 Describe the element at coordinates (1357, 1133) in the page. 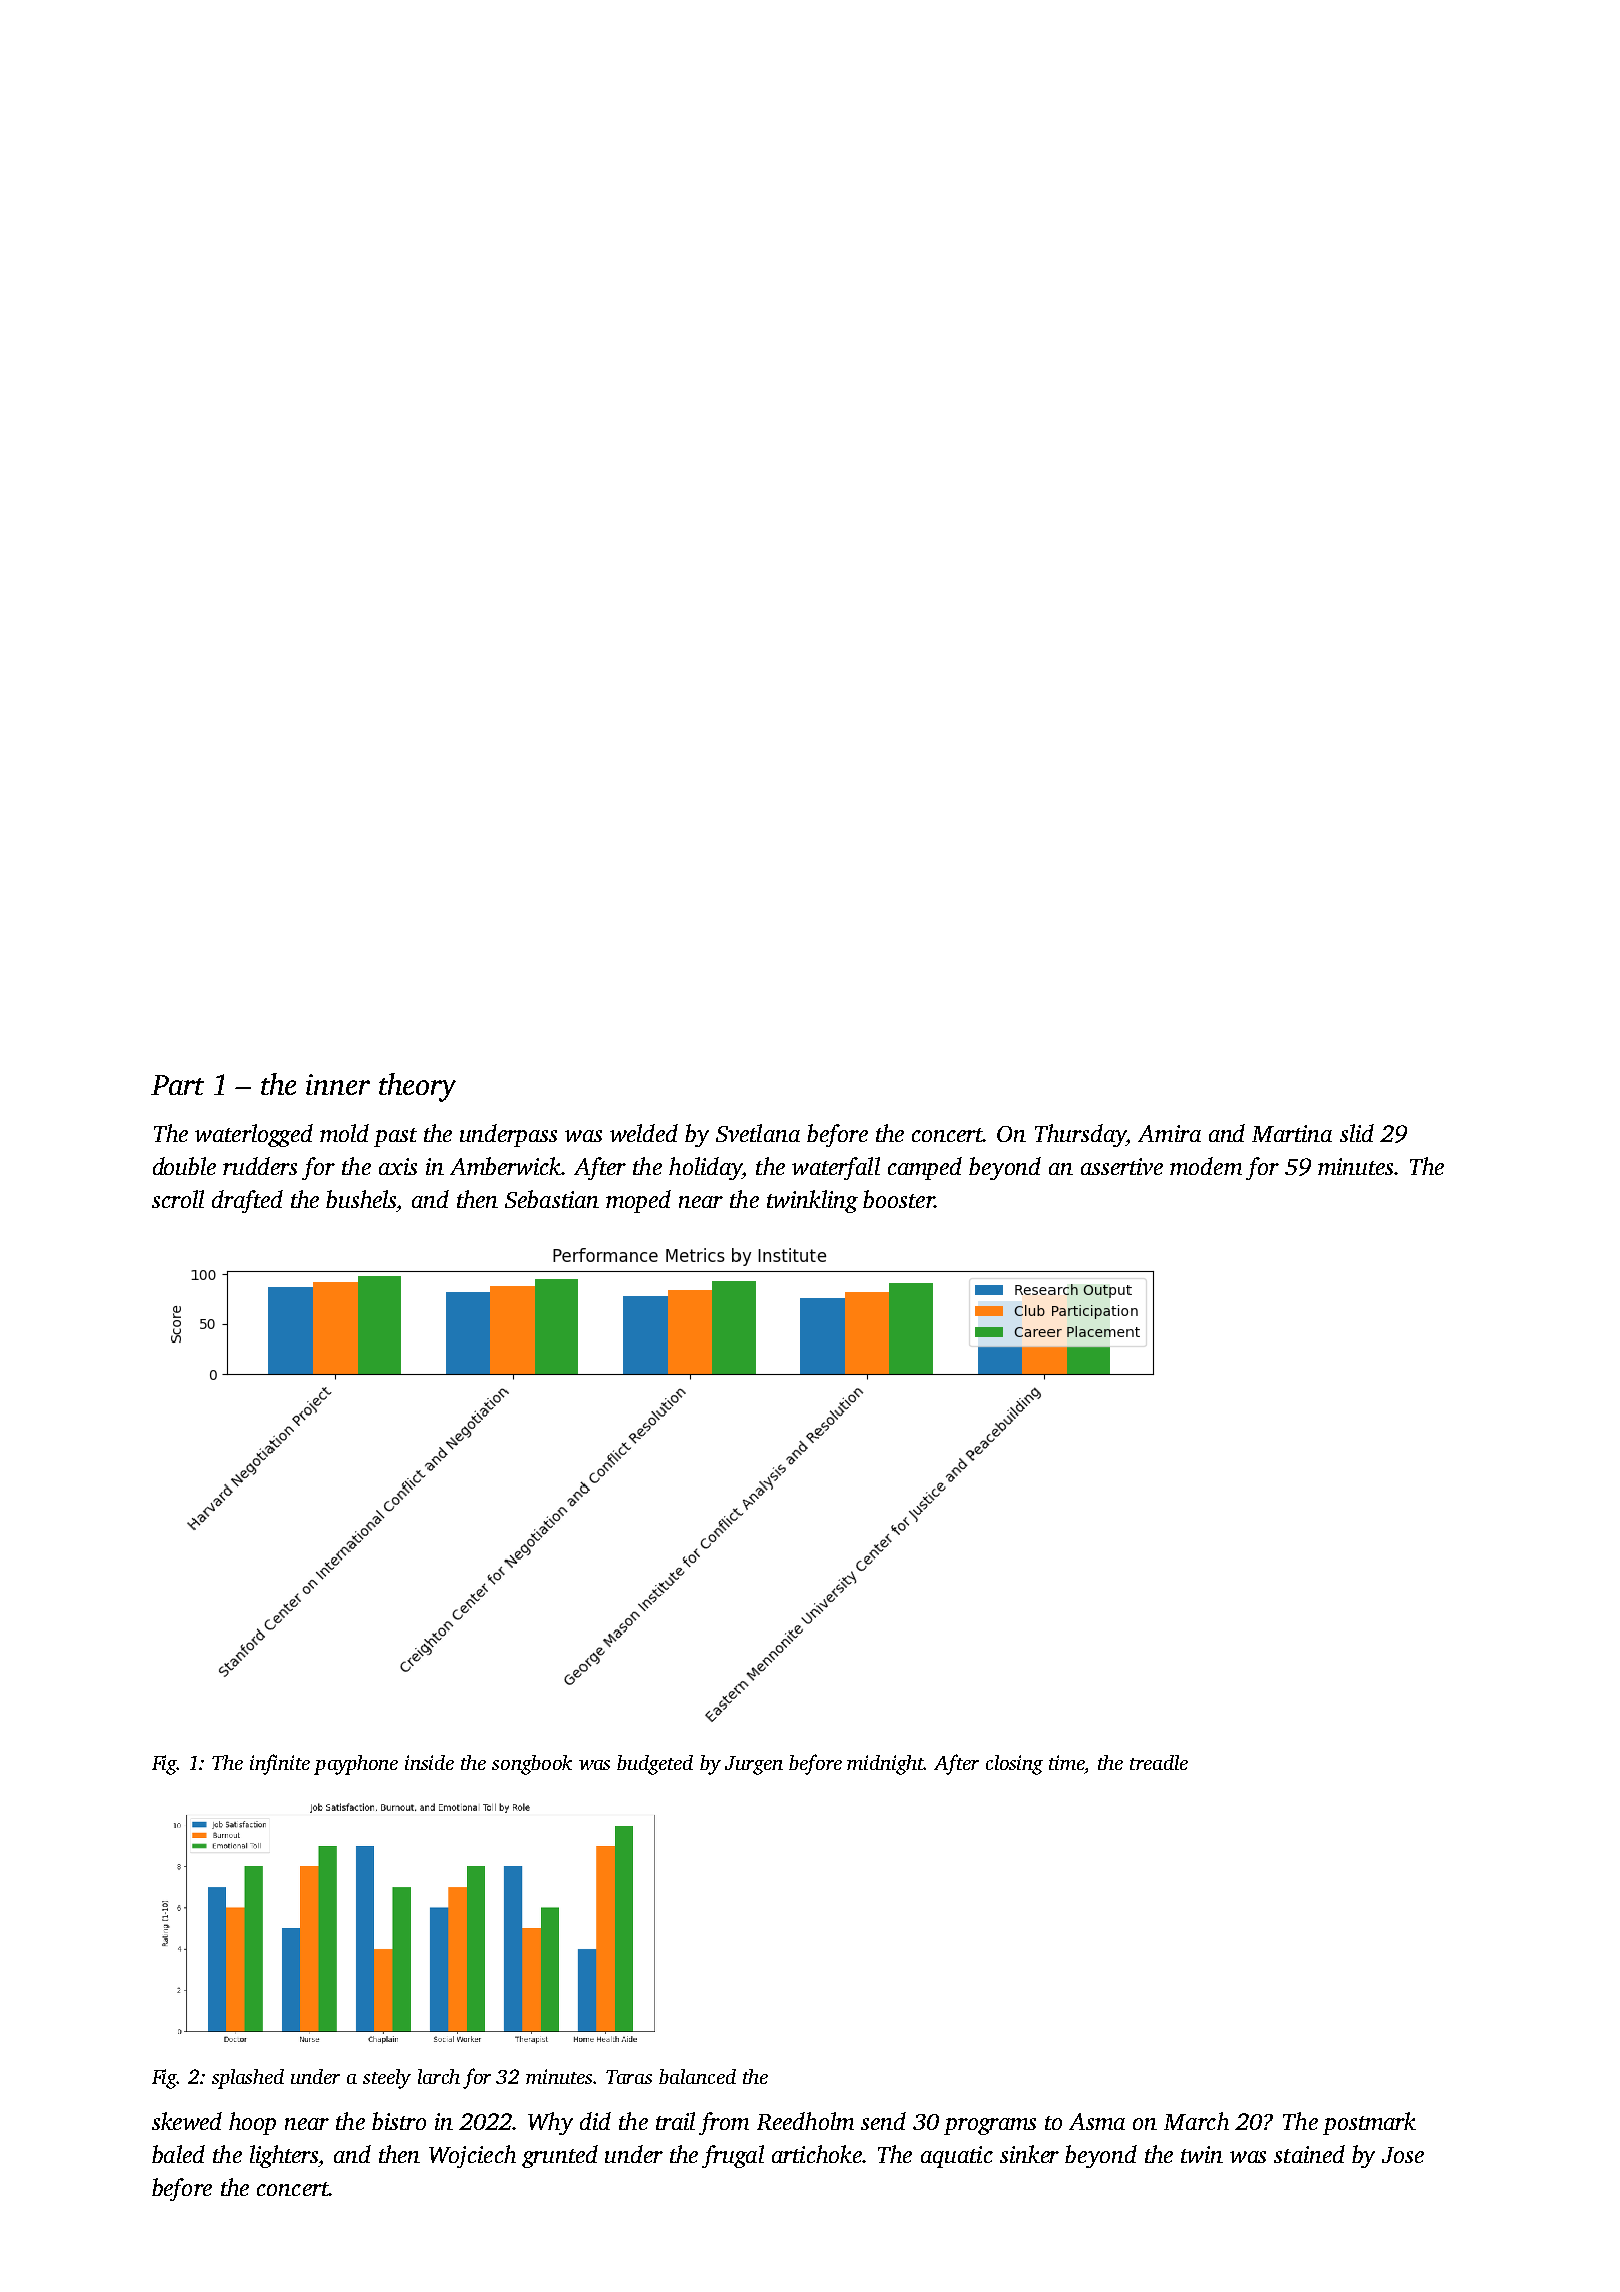

I see `slid` at that location.
